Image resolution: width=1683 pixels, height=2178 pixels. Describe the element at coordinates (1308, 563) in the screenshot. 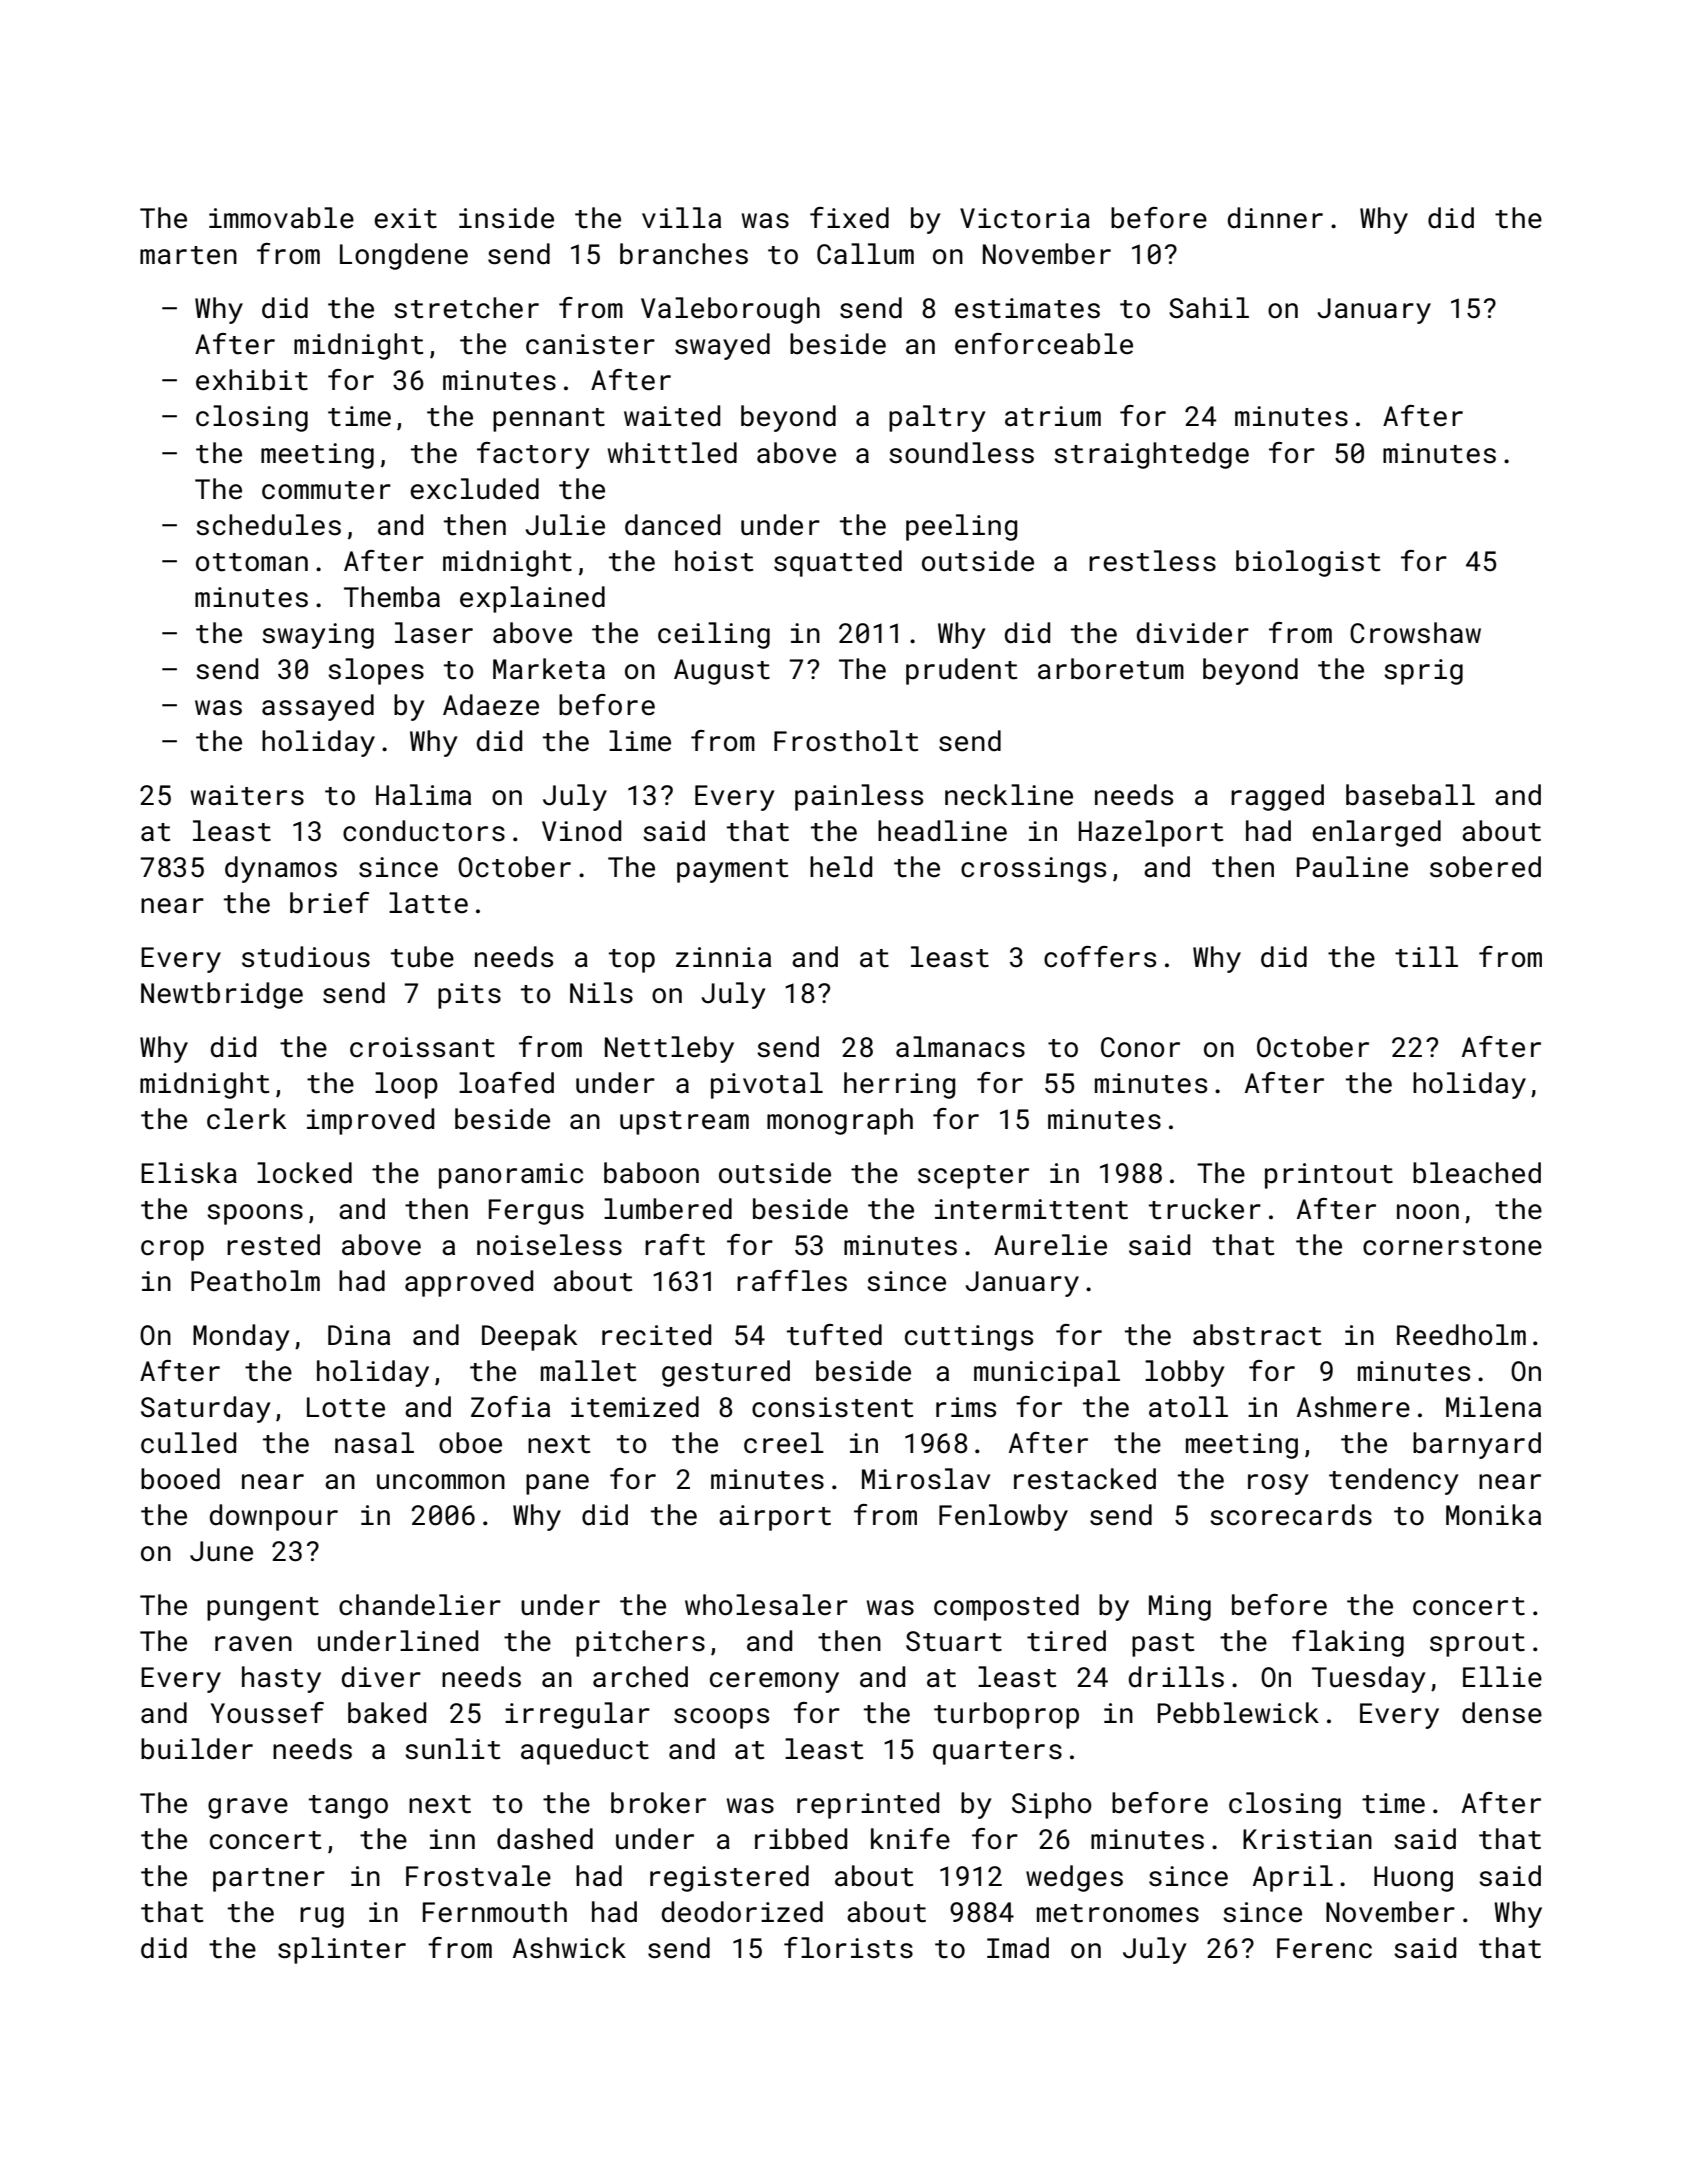

I see `biologist` at that location.
